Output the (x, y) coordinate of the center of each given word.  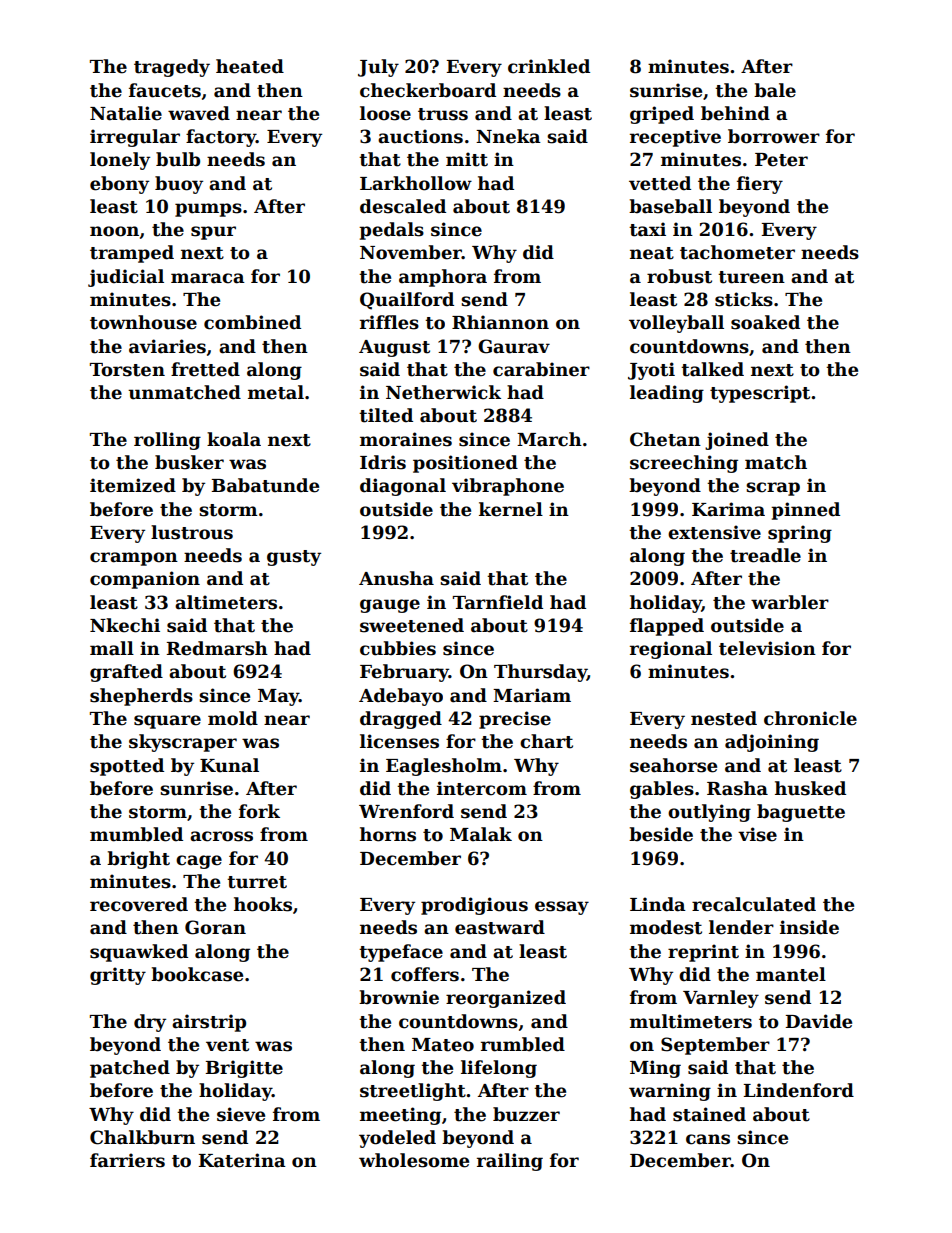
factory (221, 138)
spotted (127, 767)
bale (775, 90)
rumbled (523, 1044)
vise (757, 834)
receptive (675, 138)
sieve (241, 1114)
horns (388, 834)
